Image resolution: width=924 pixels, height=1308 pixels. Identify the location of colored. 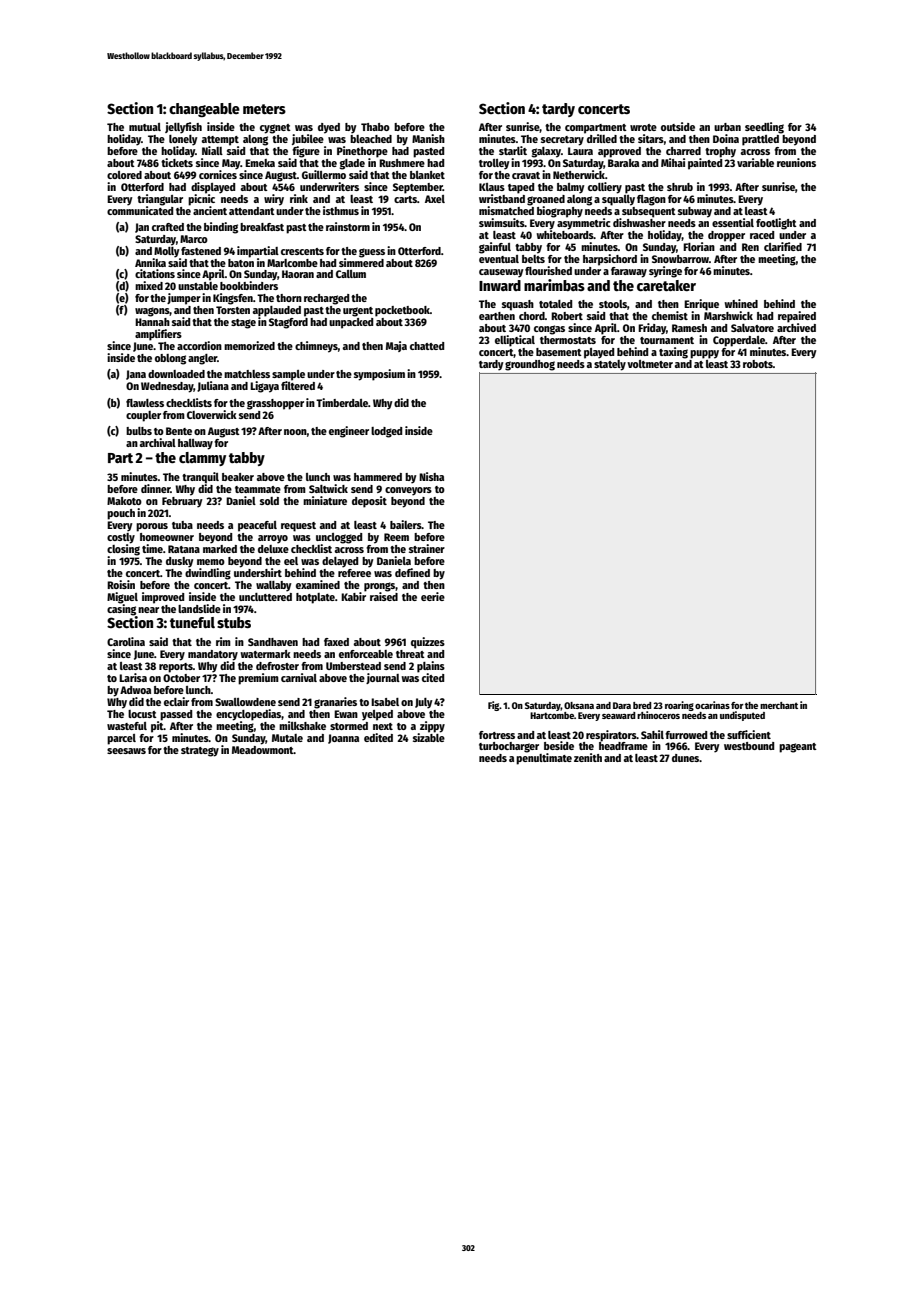
(124, 175).
